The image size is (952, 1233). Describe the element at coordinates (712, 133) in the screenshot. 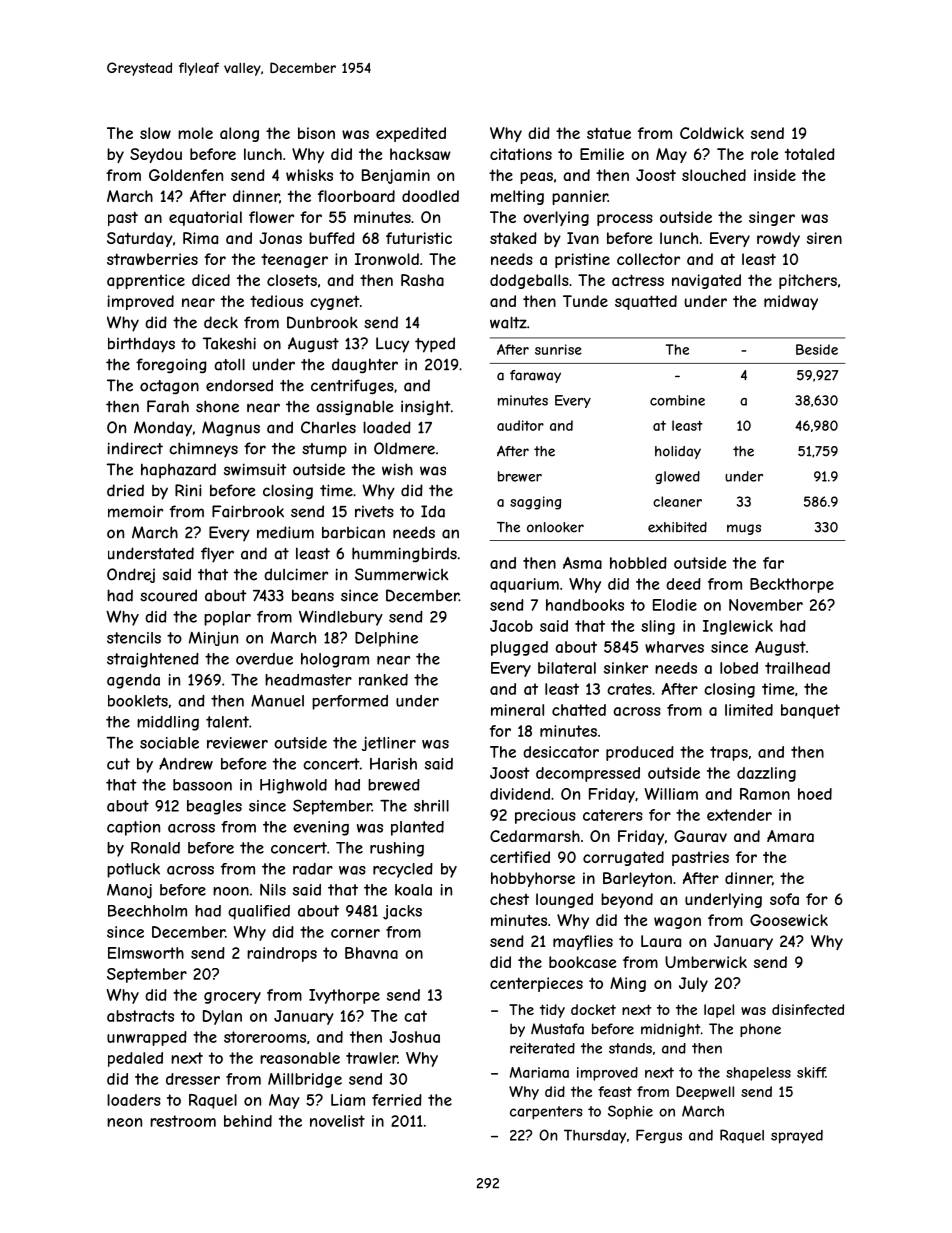

I see `Coldwick` at that location.
